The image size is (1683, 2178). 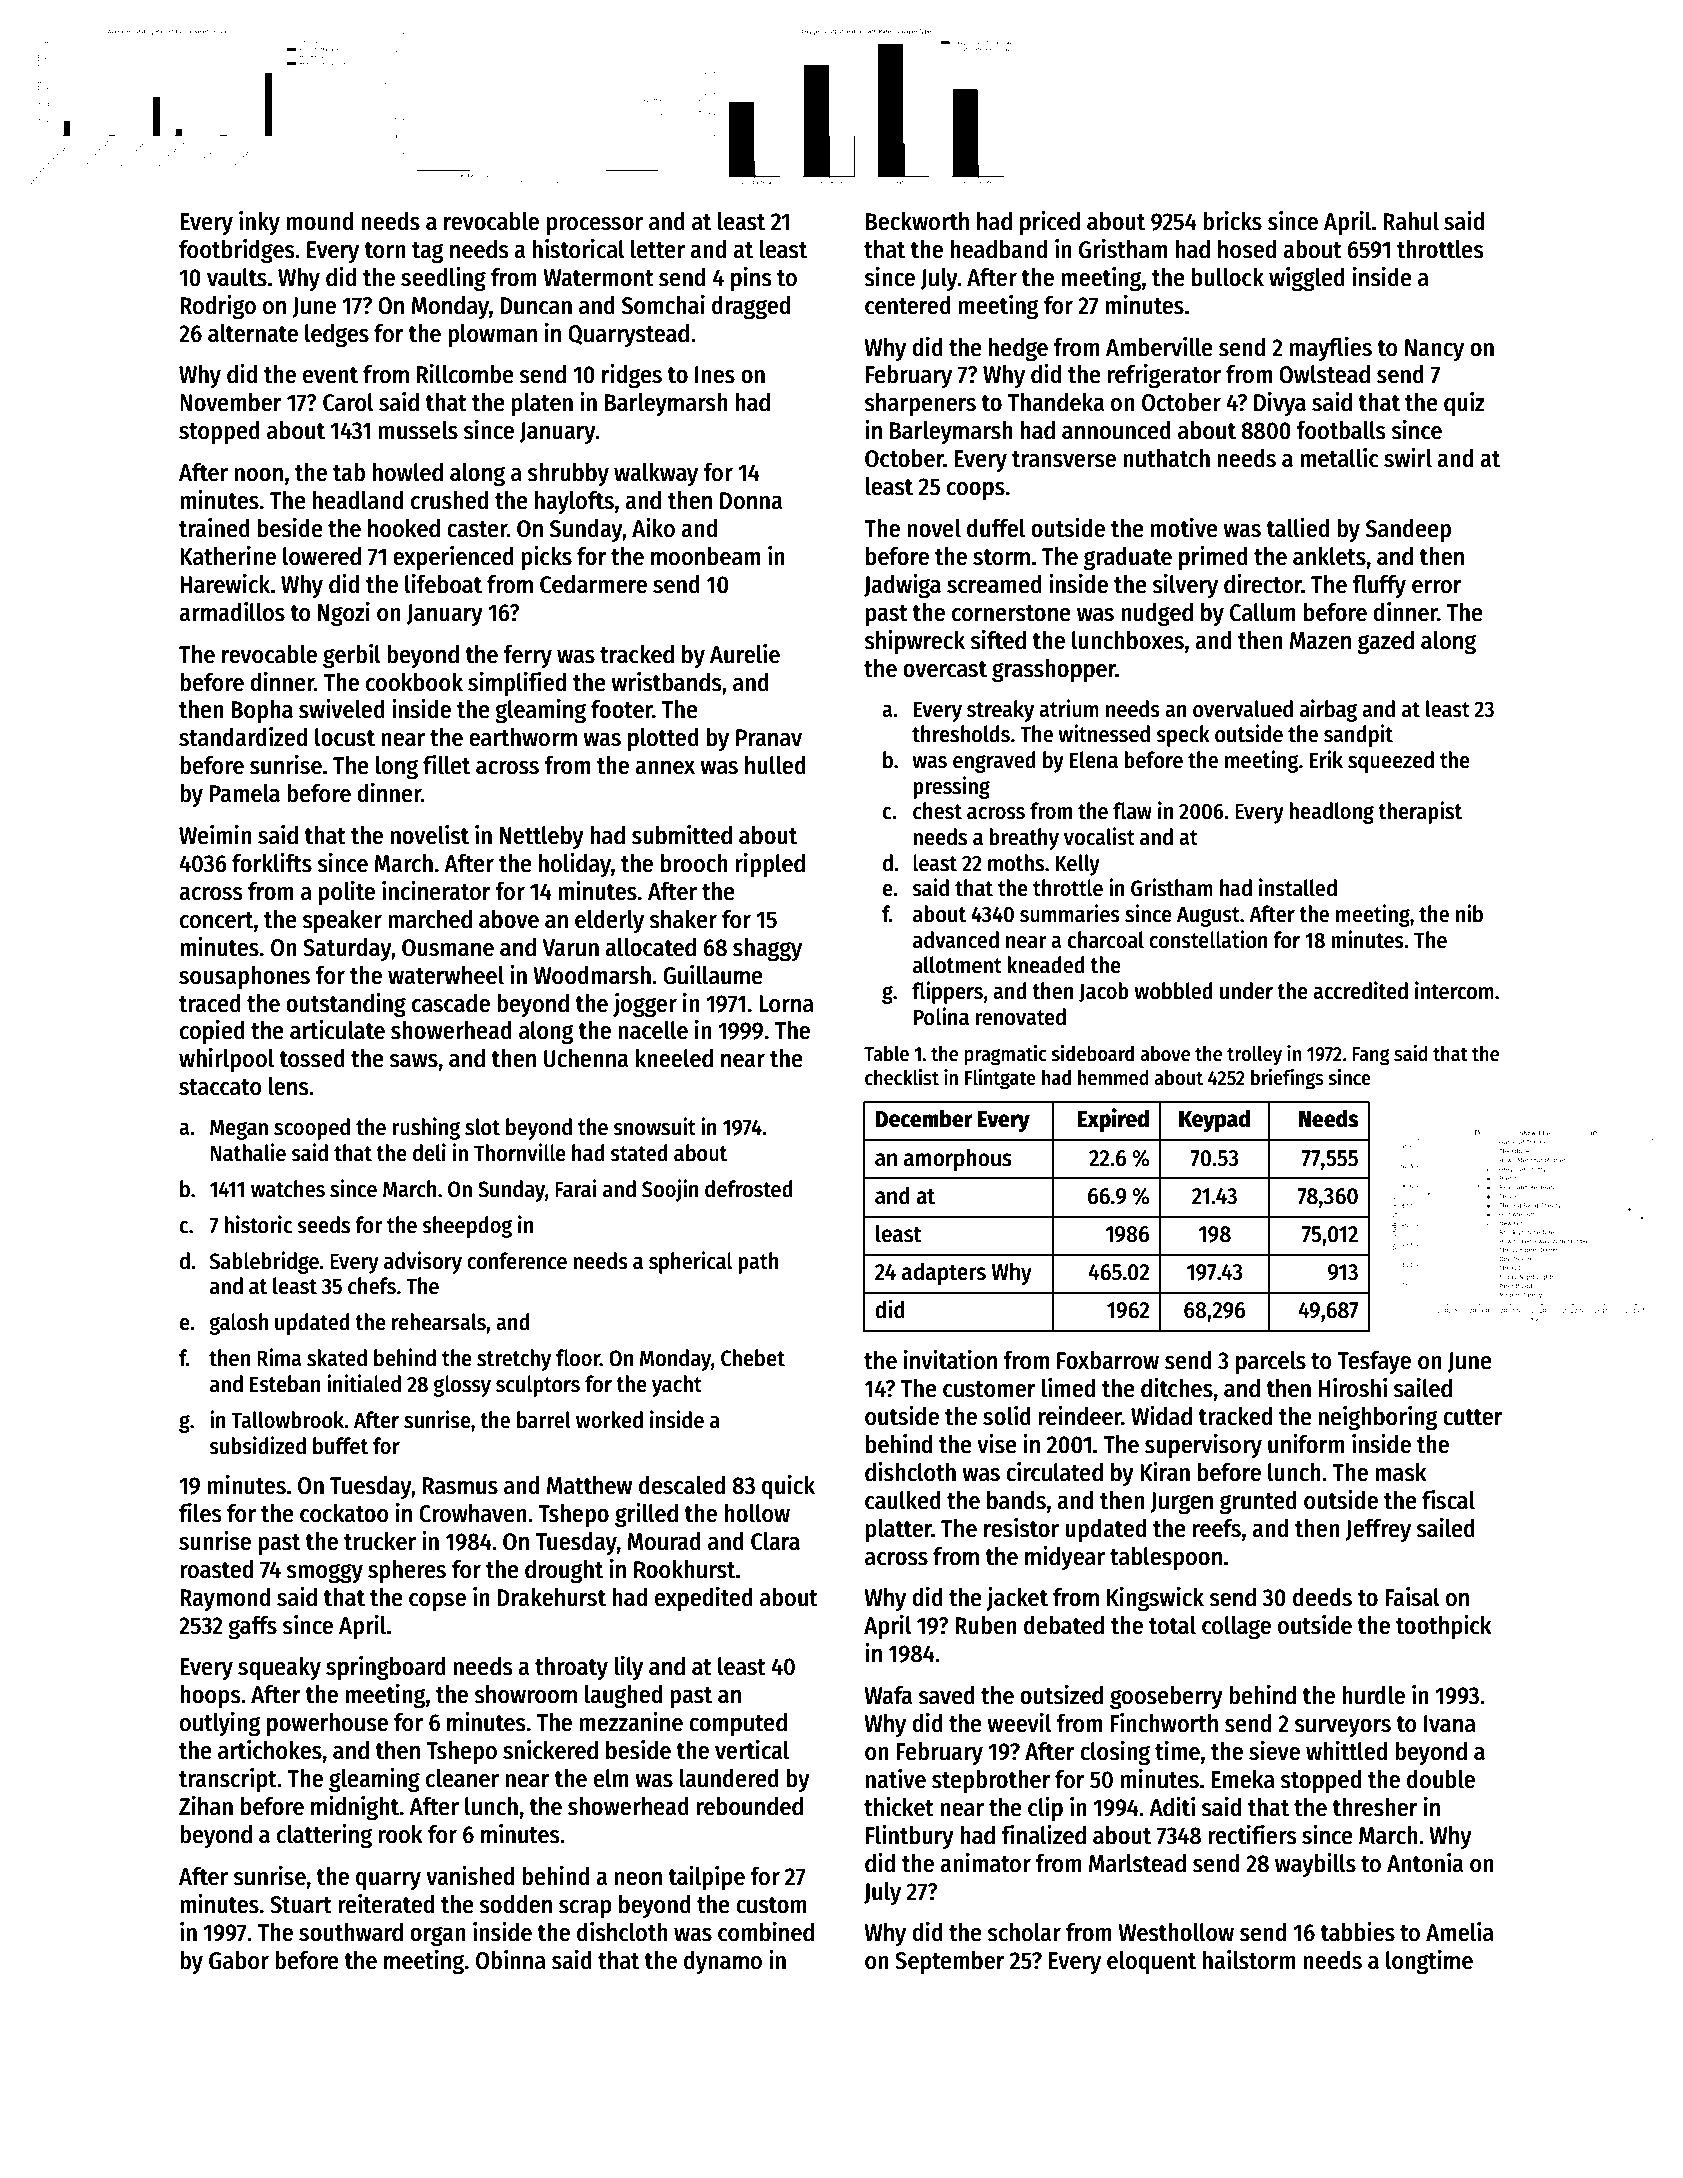 What do you see at coordinates (264, 1262) in the page?
I see `Sablebridge` at bounding box center [264, 1262].
